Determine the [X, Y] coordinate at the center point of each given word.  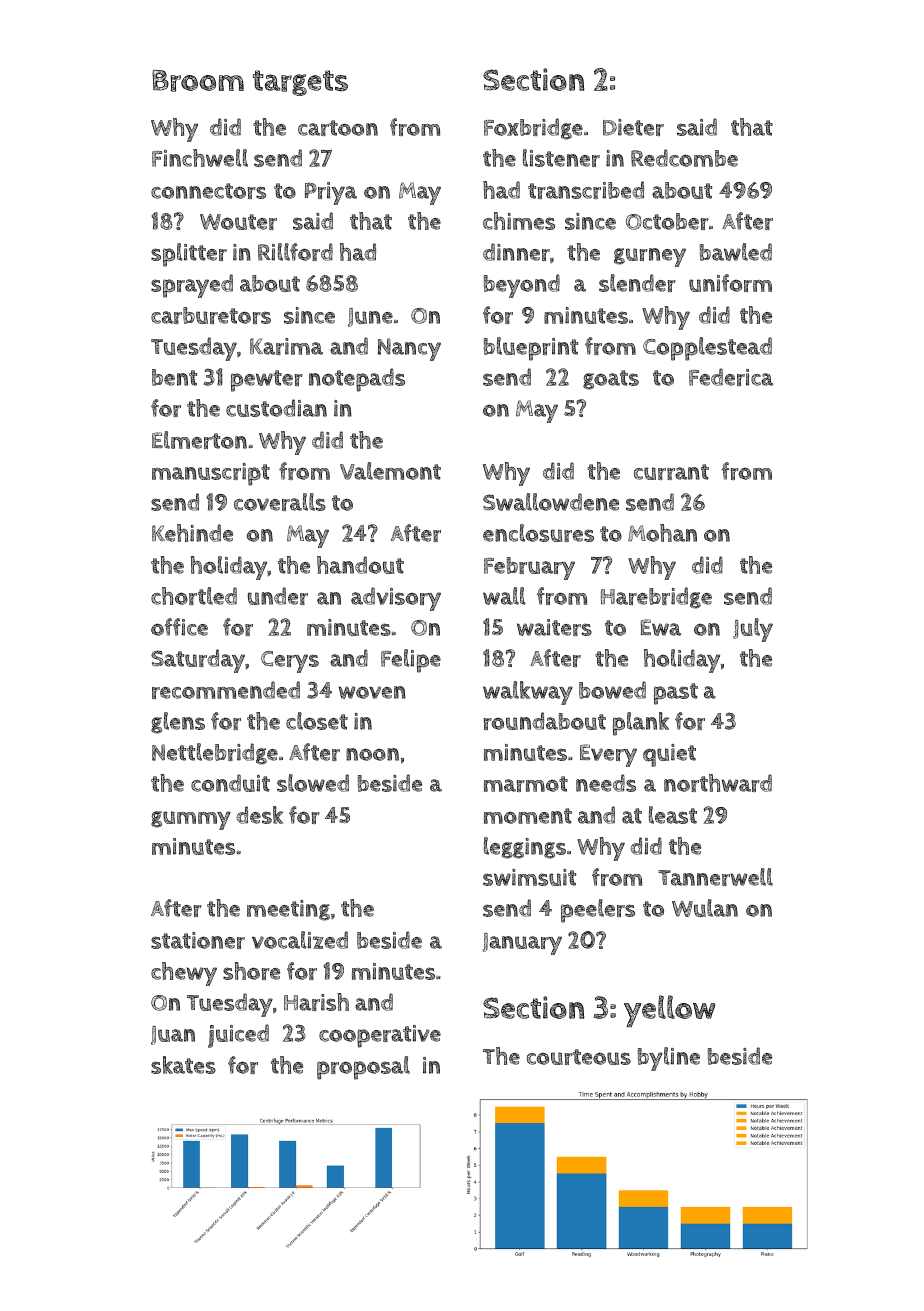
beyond [522, 286]
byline [669, 1059]
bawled [736, 252]
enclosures [538, 533]
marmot [526, 784]
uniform [730, 283]
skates [183, 1065]
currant [671, 472]
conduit [230, 783]
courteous [579, 1057]
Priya [331, 193]
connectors [208, 191]
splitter [189, 255]
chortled [194, 596]
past [676, 694]
